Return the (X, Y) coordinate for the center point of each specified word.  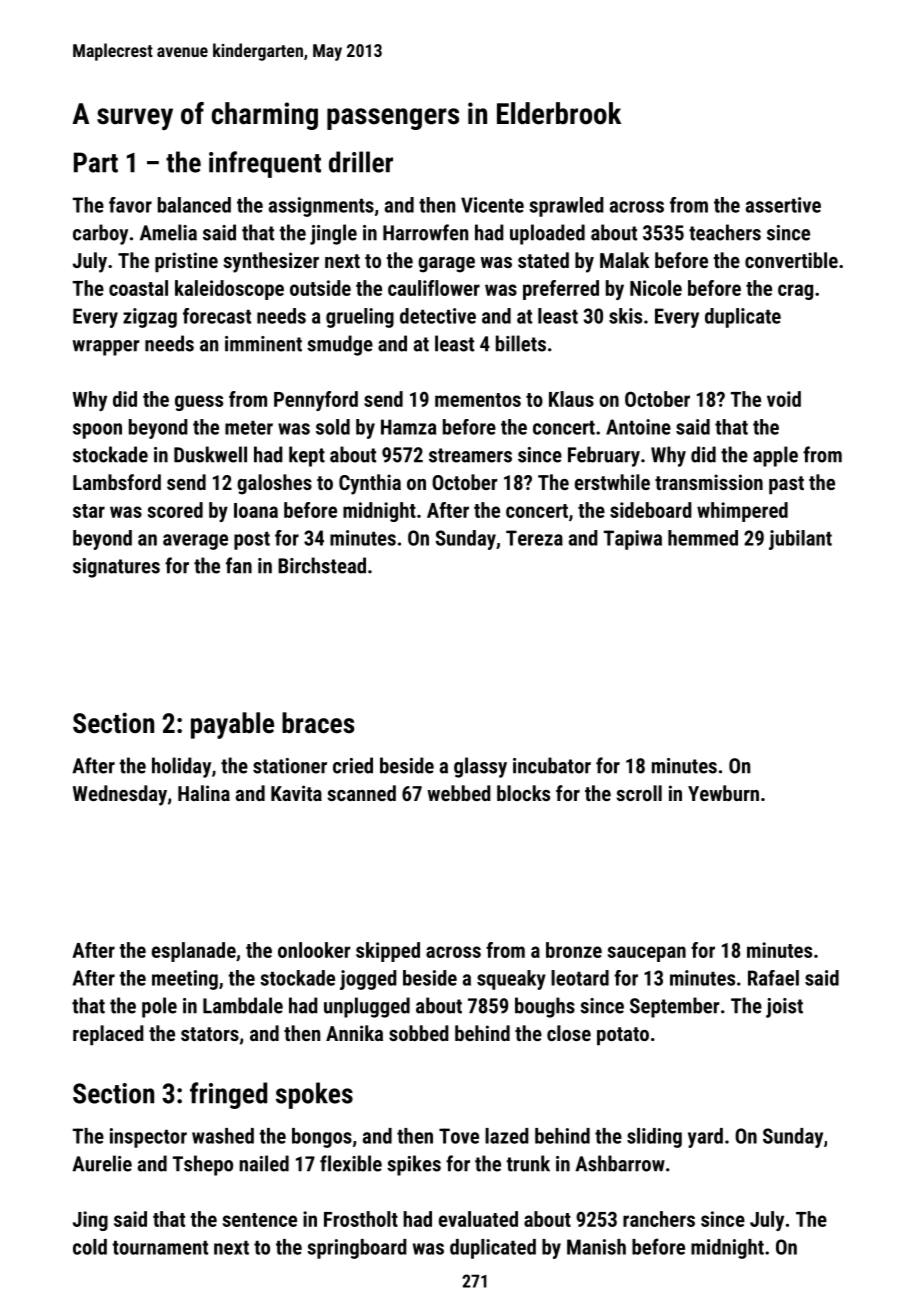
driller (361, 162)
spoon (97, 431)
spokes (314, 1095)
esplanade (194, 952)
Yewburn (723, 793)
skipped (388, 952)
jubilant (800, 540)
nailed (264, 1163)
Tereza (534, 538)
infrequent (265, 164)
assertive (783, 205)
